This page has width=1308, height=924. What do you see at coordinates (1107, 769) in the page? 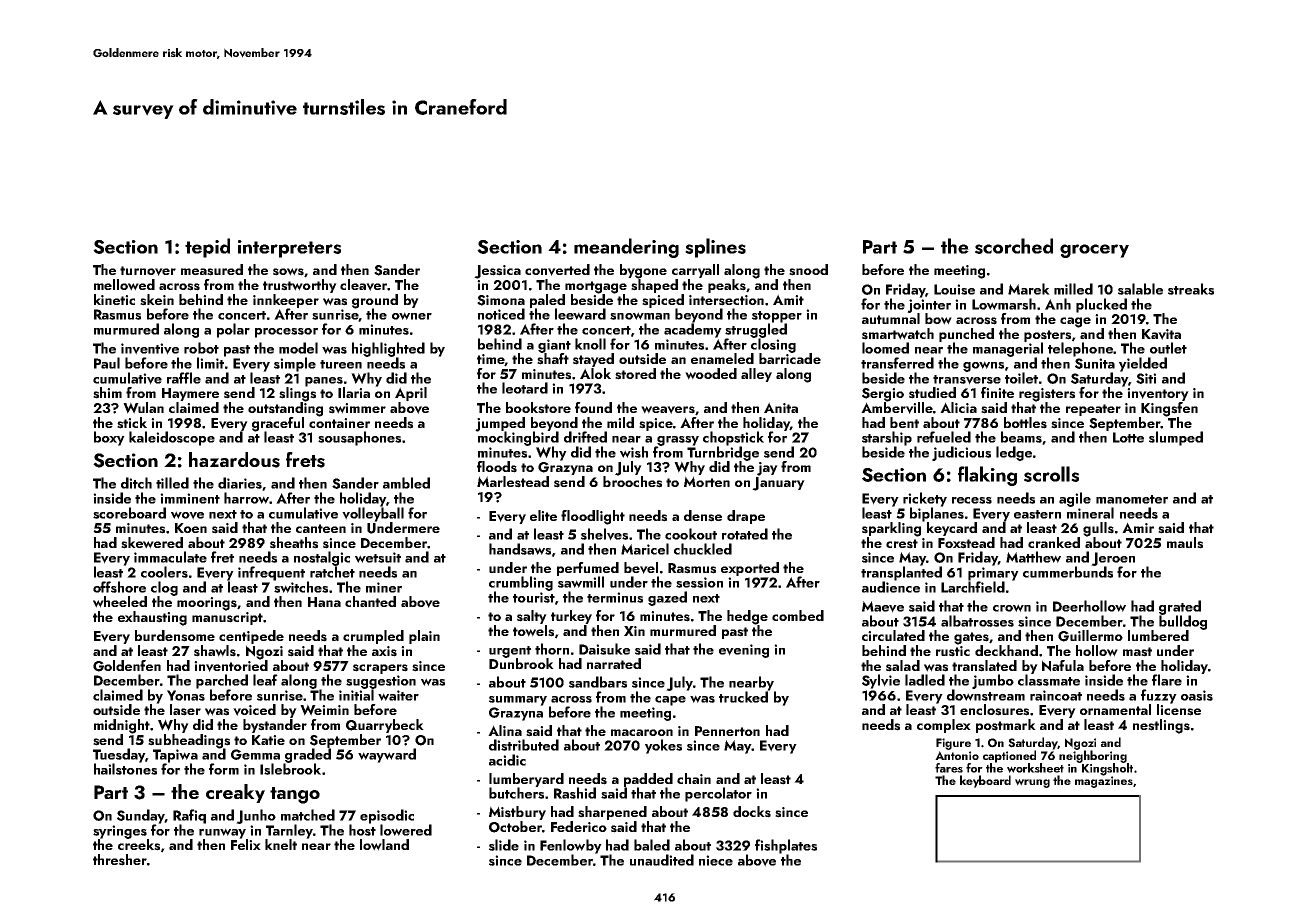
I see `Kingsholt` at bounding box center [1107, 769].
